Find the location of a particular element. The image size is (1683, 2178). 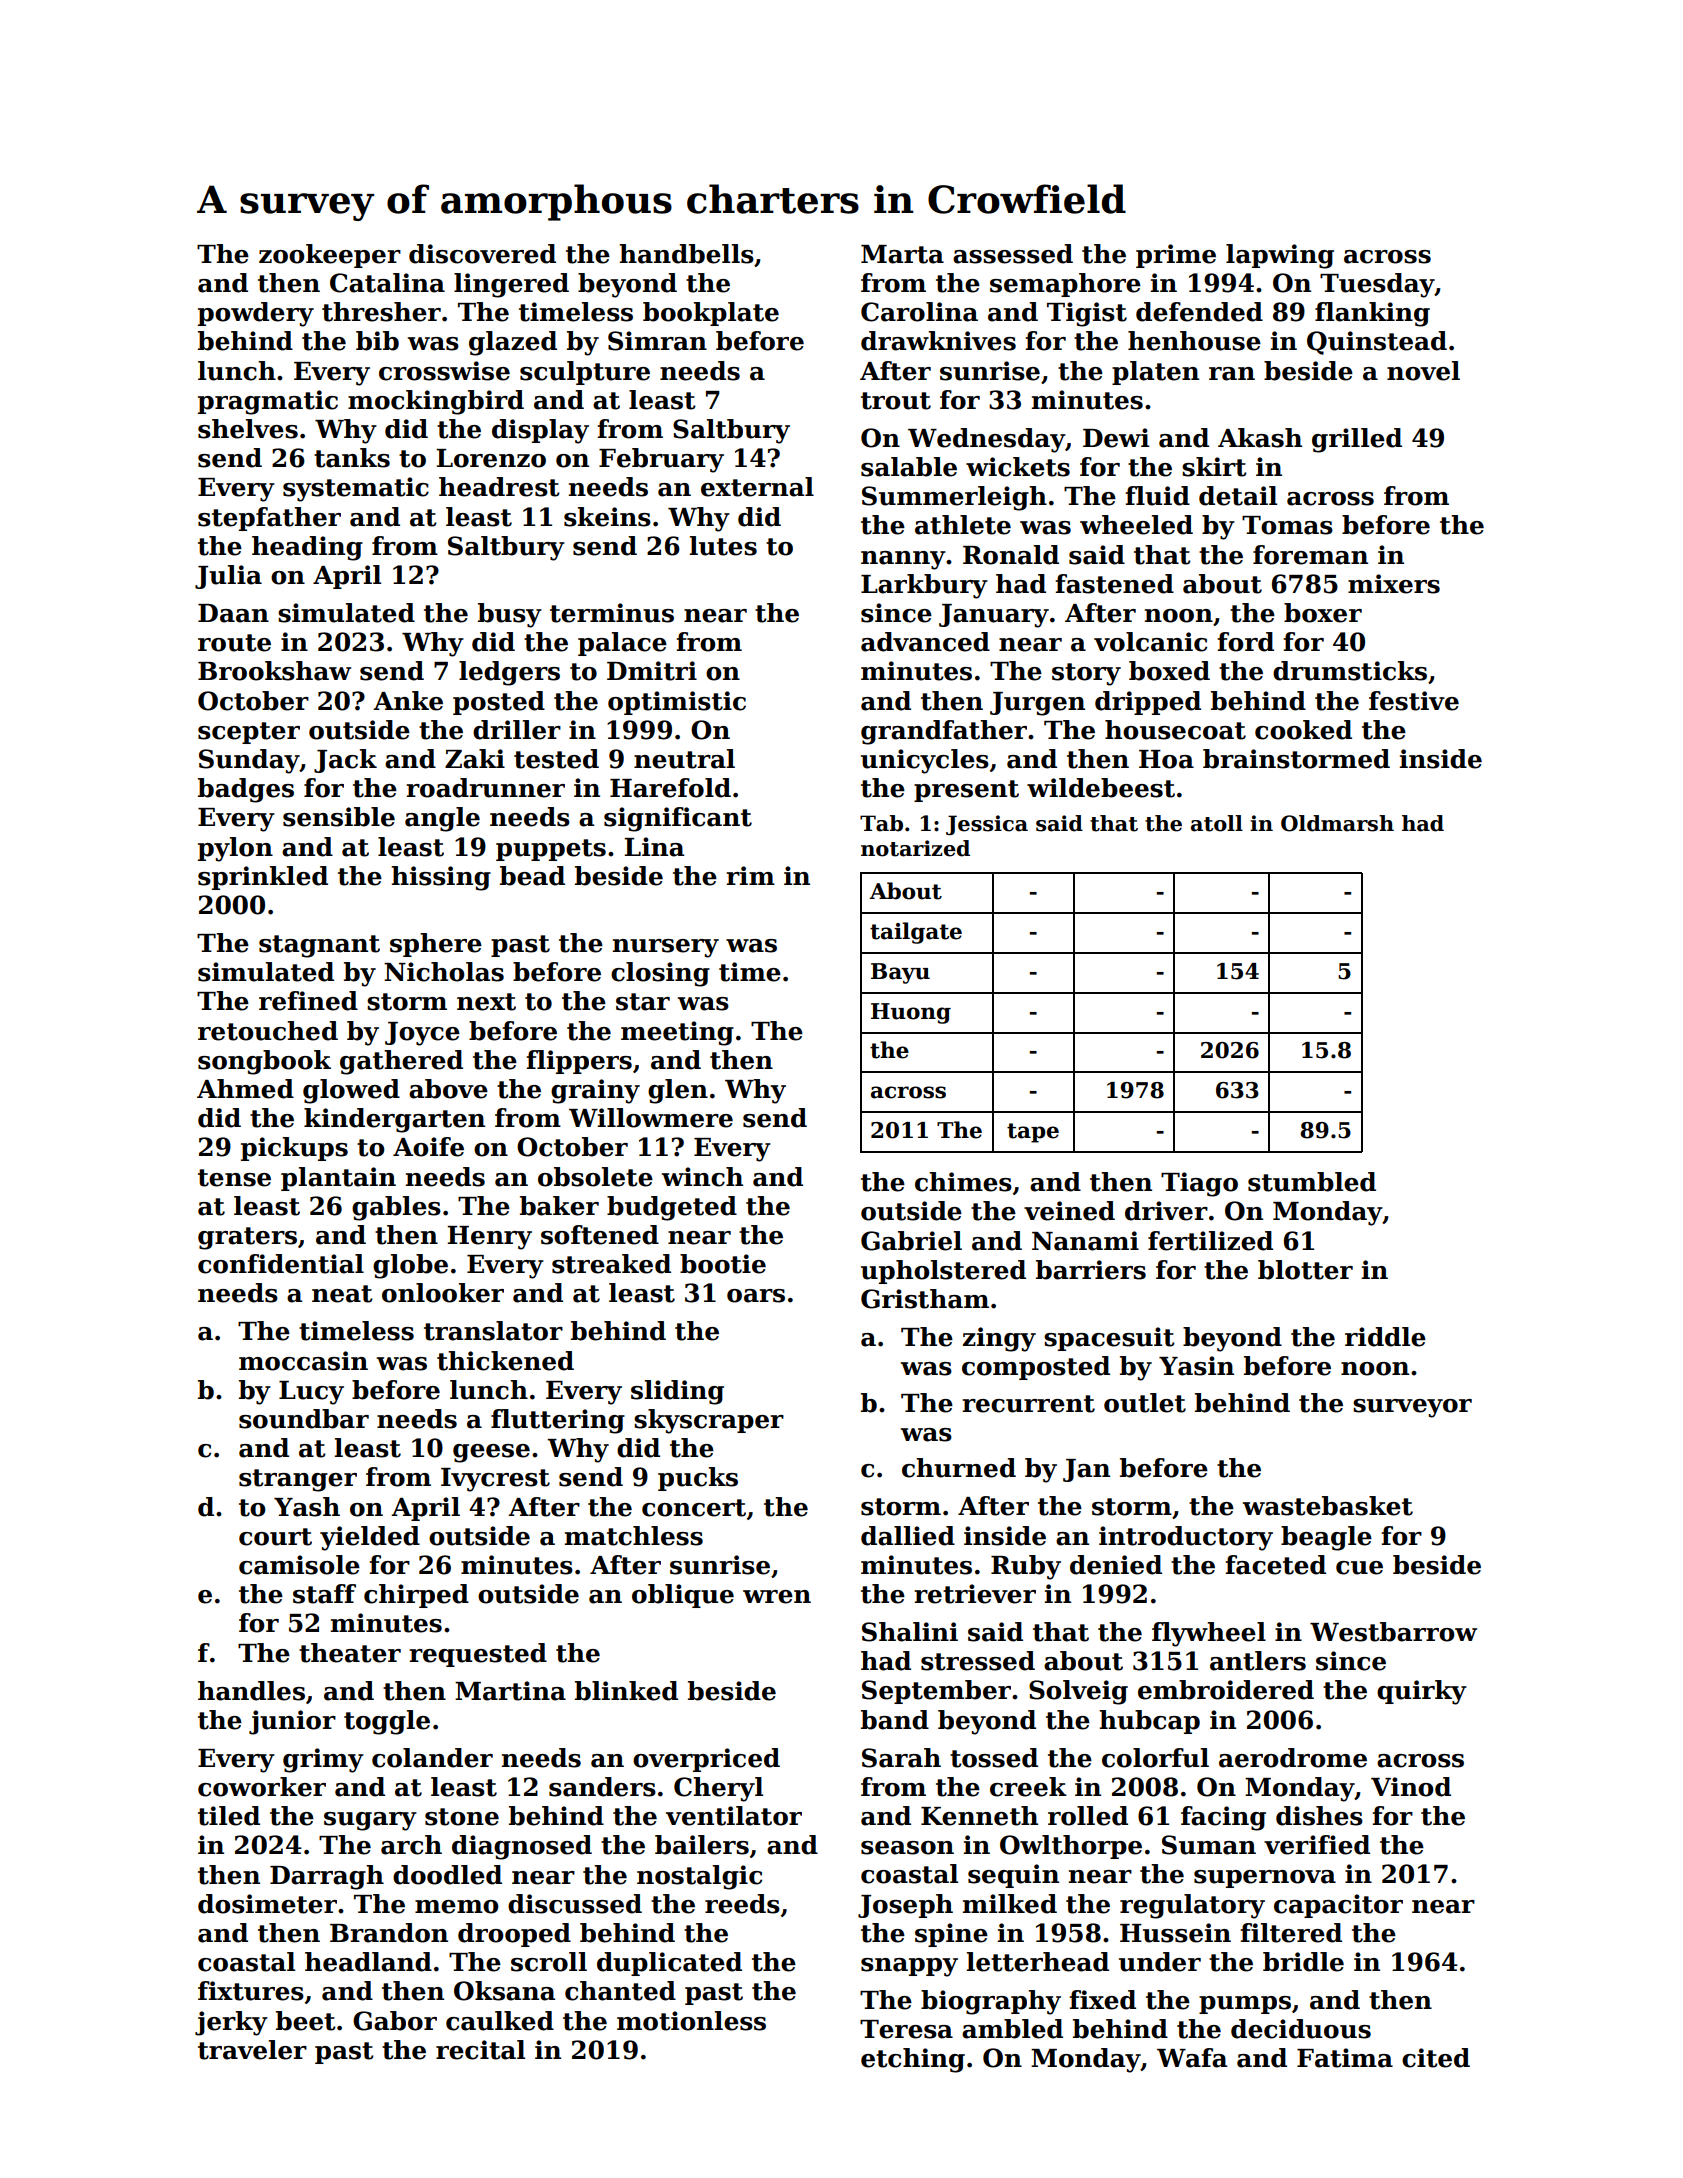

Hoa is located at coordinates (1166, 759).
